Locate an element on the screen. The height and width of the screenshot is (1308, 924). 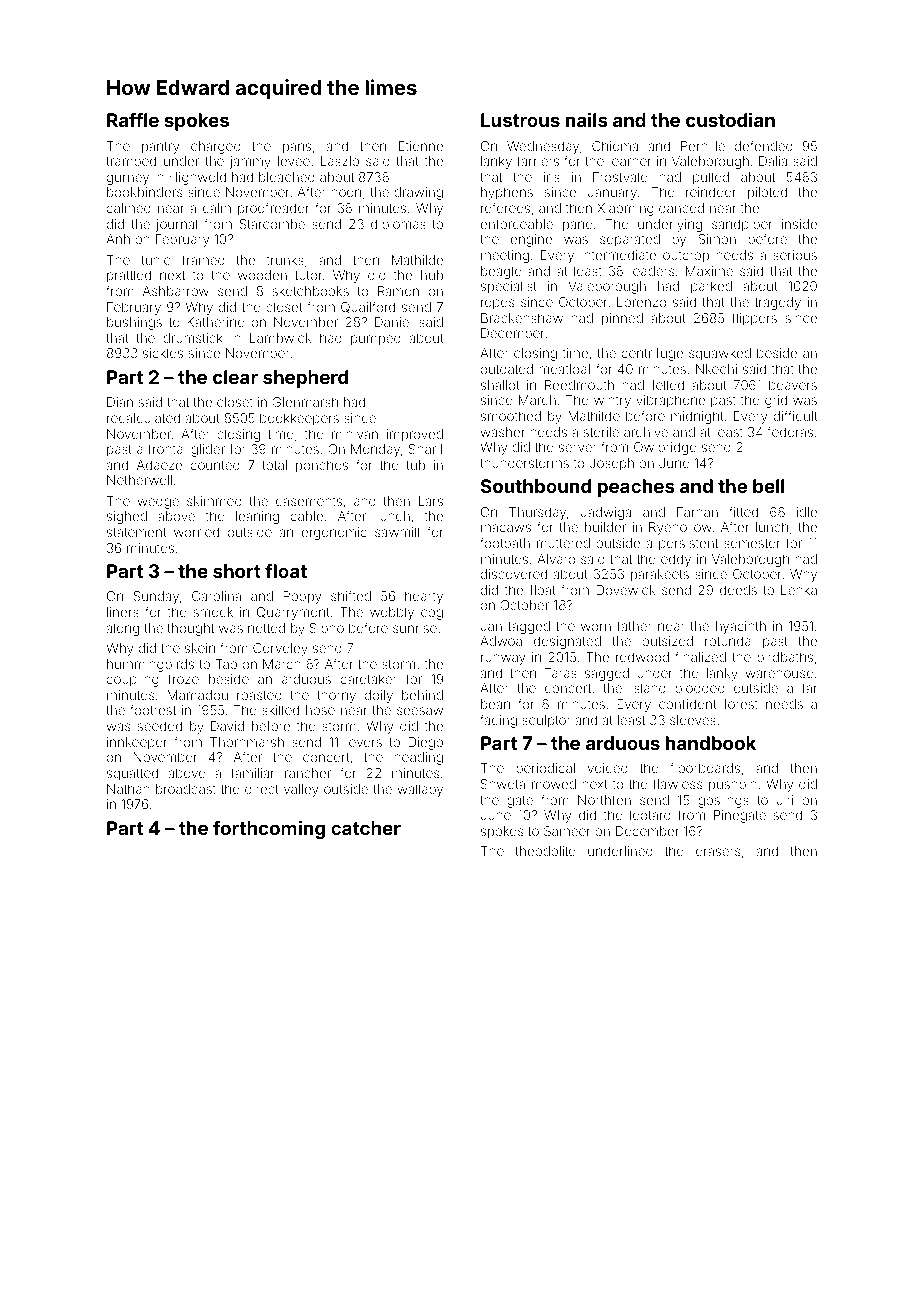
archive is located at coordinates (646, 432).
